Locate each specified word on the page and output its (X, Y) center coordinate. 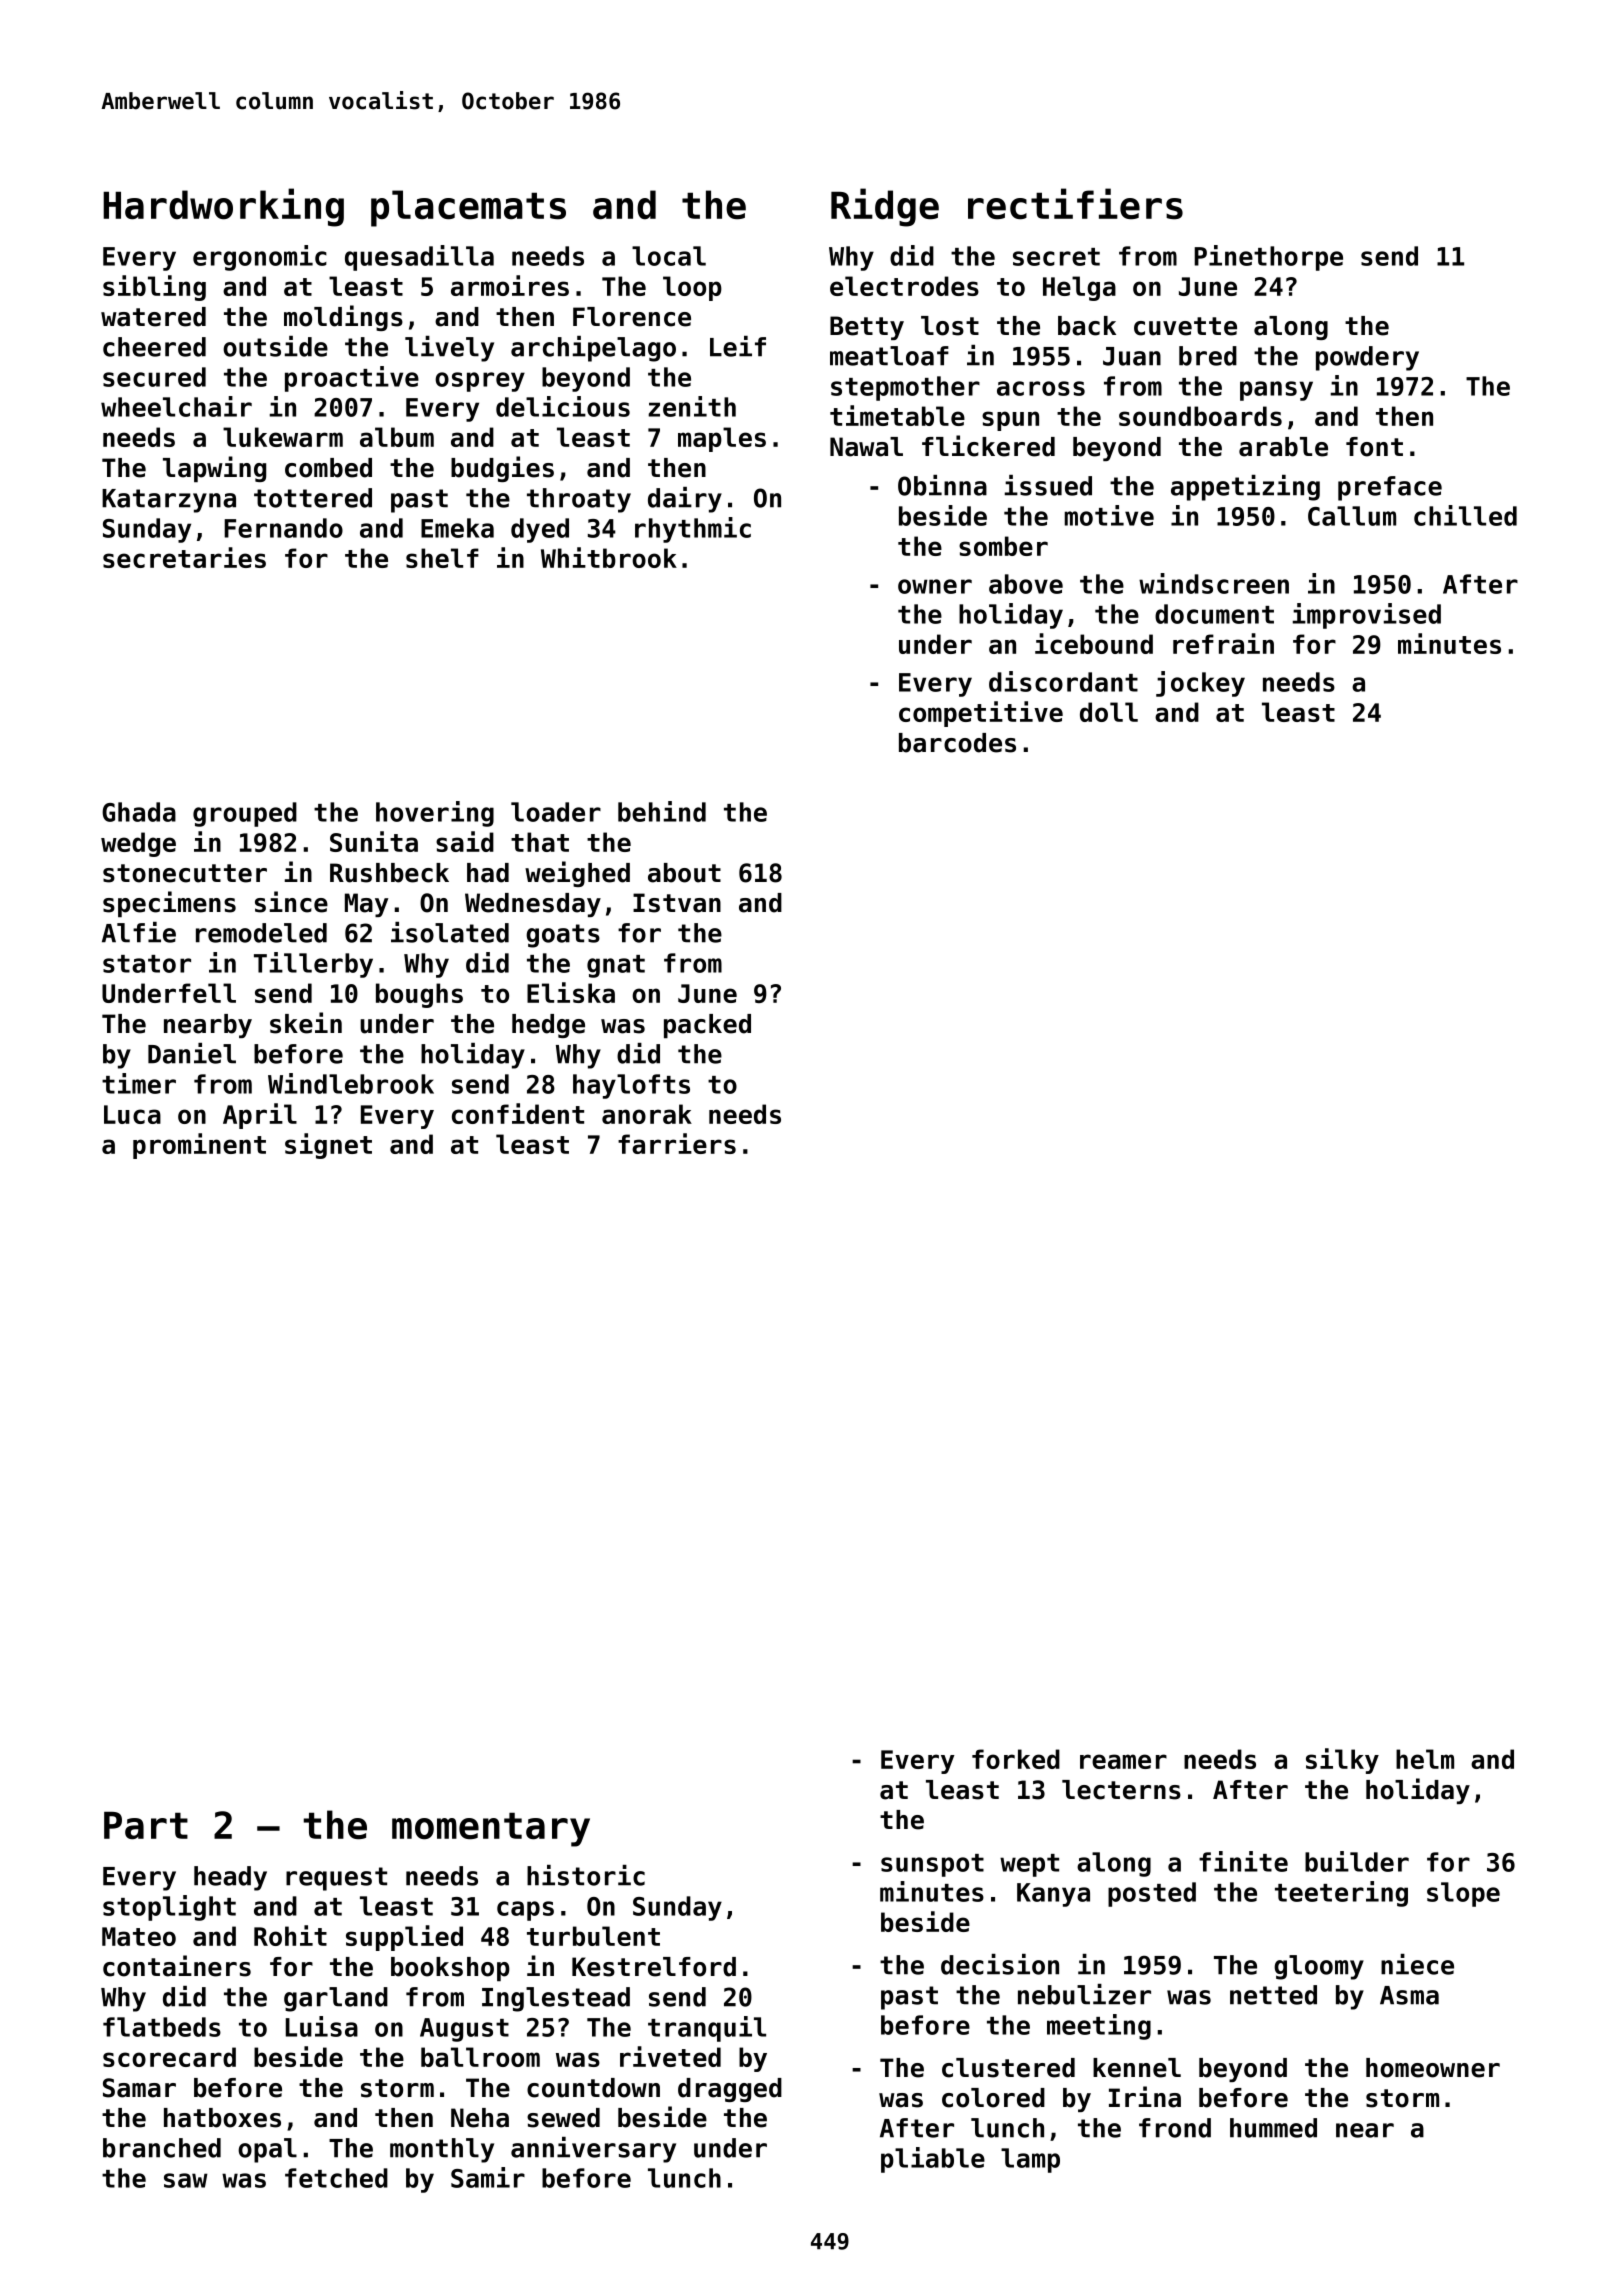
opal (267, 2150)
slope (1463, 1894)
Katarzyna (169, 501)
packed (707, 1026)
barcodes (957, 743)
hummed (1273, 2128)
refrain (1223, 643)
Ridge (885, 207)
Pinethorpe (1268, 258)
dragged (730, 2090)
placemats (468, 208)
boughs (419, 995)
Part (146, 1826)
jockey (1200, 684)
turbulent (593, 1936)
